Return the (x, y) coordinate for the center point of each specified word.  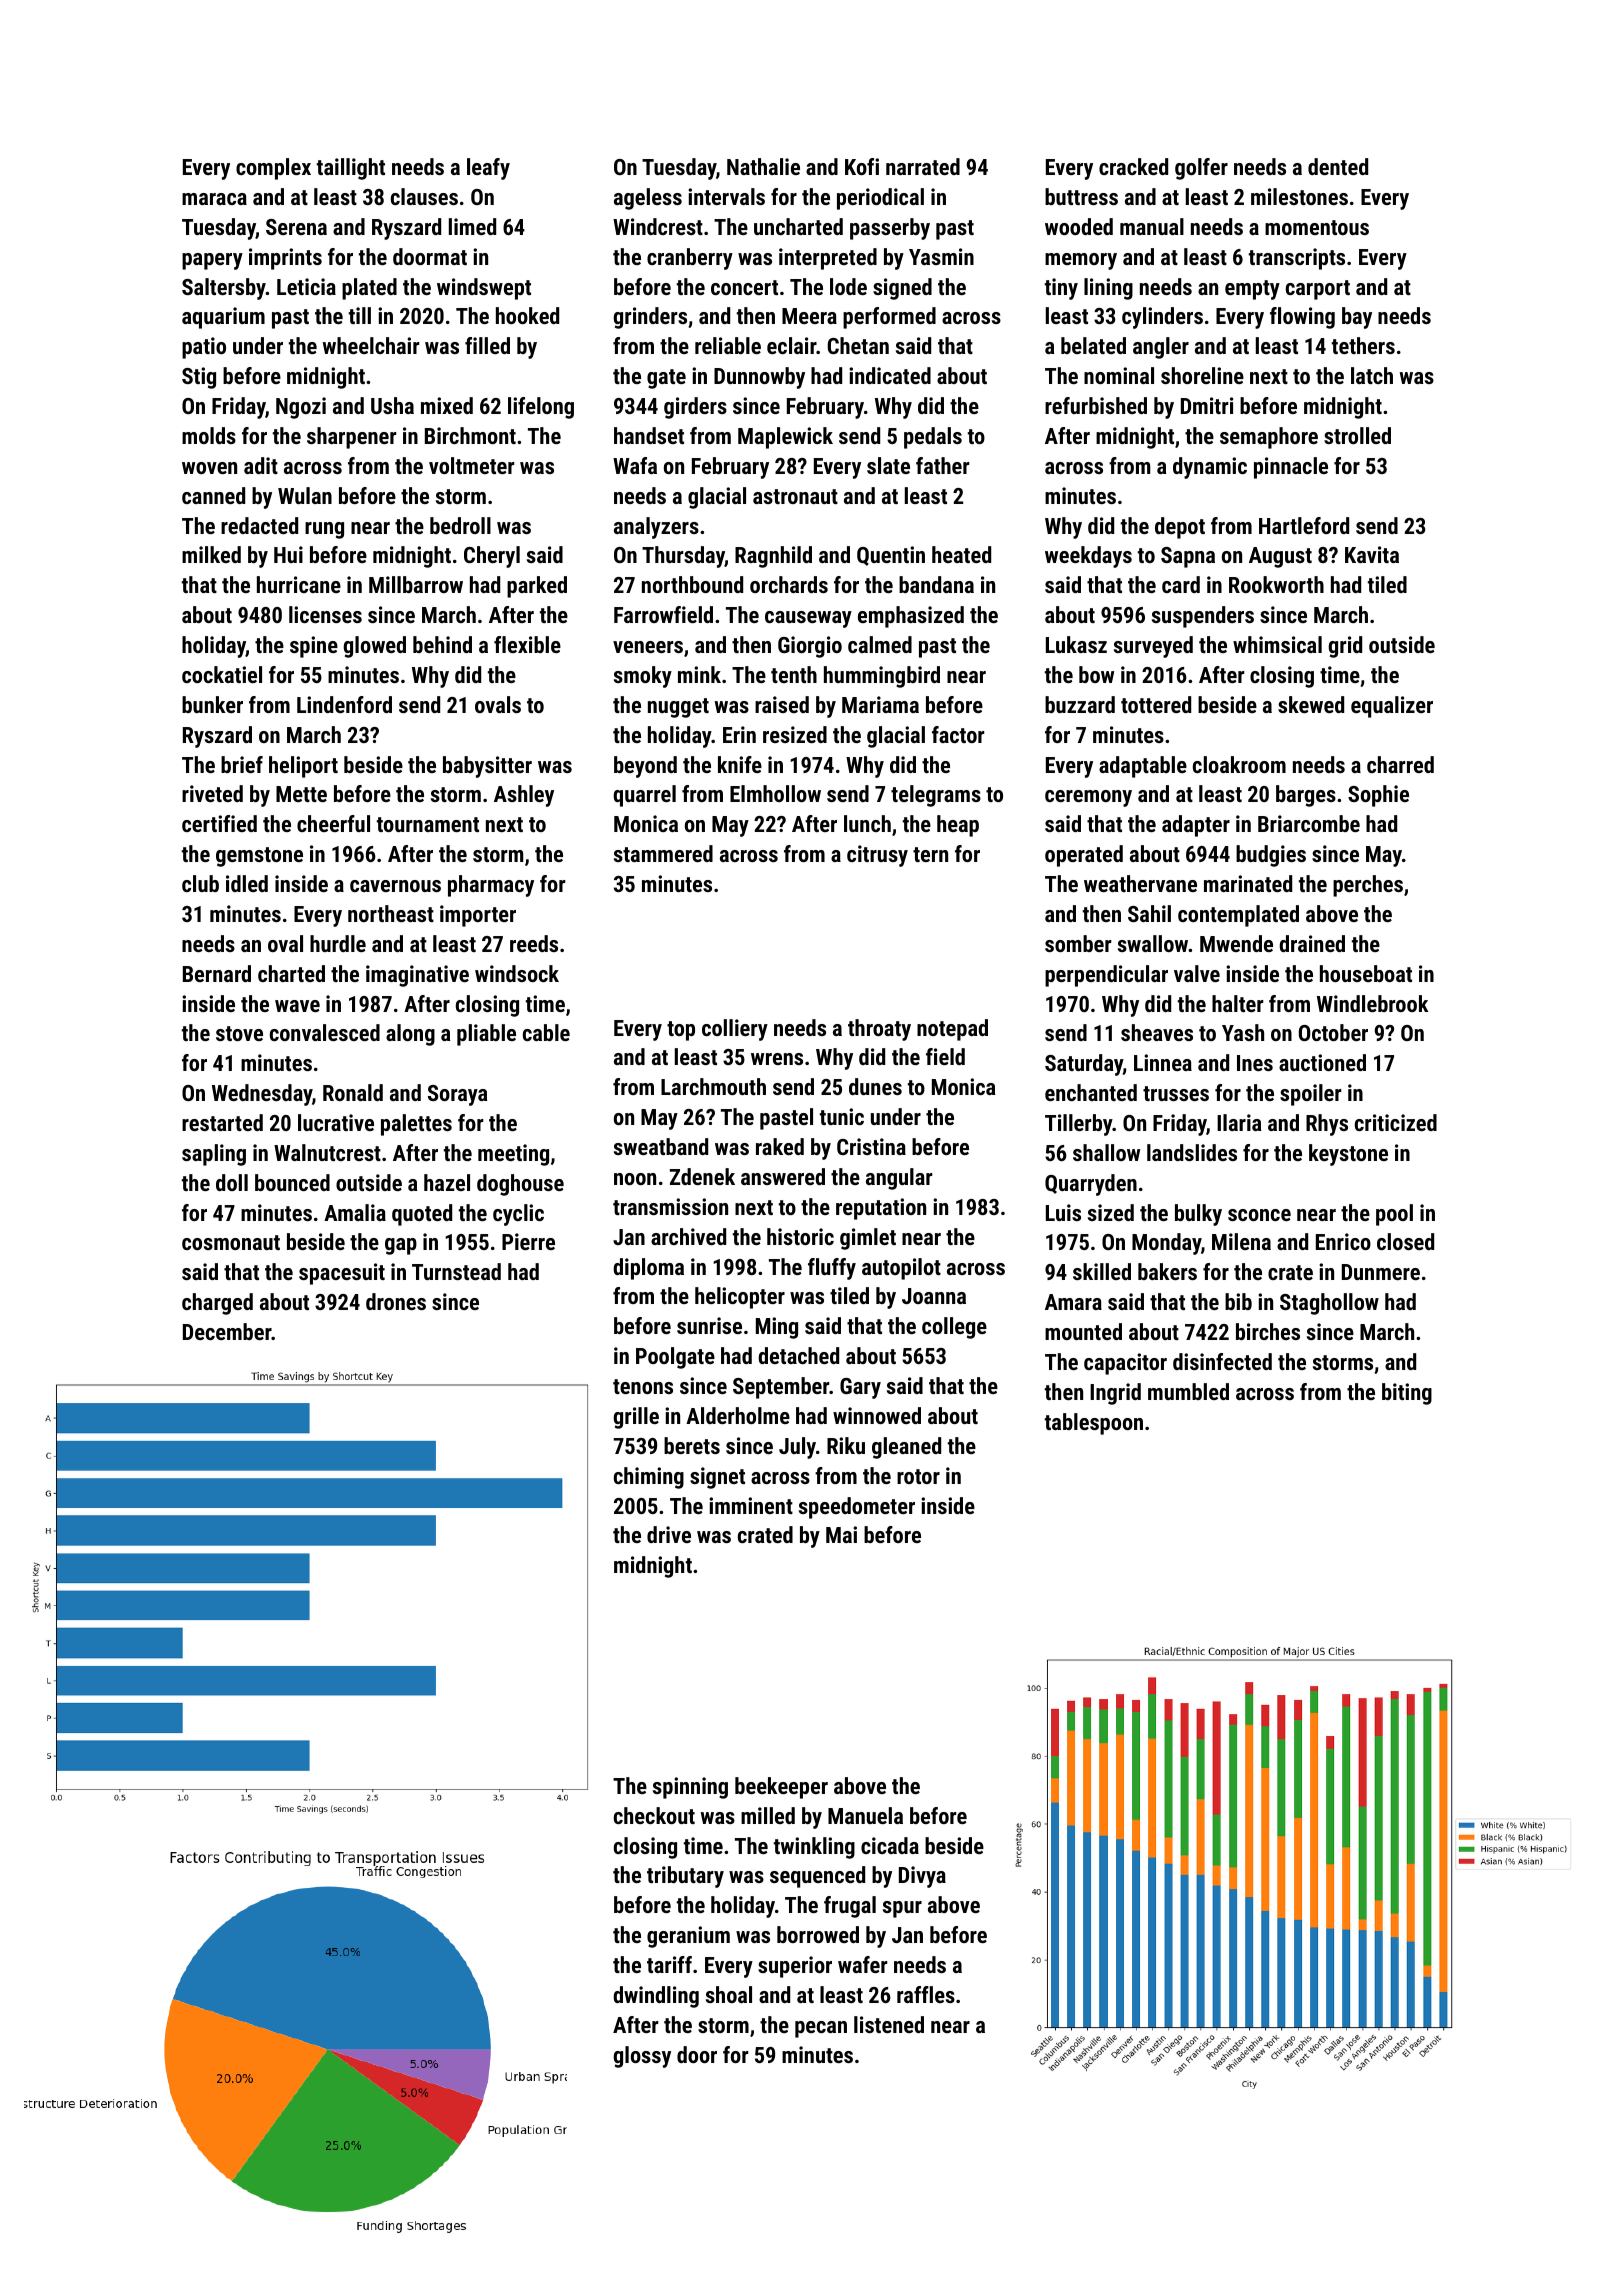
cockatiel (222, 674)
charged (217, 1304)
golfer (1201, 169)
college (954, 1328)
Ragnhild (773, 557)
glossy (642, 2057)
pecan (821, 2029)
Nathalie (763, 166)
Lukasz (1076, 644)
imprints (285, 259)
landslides (1192, 1152)
